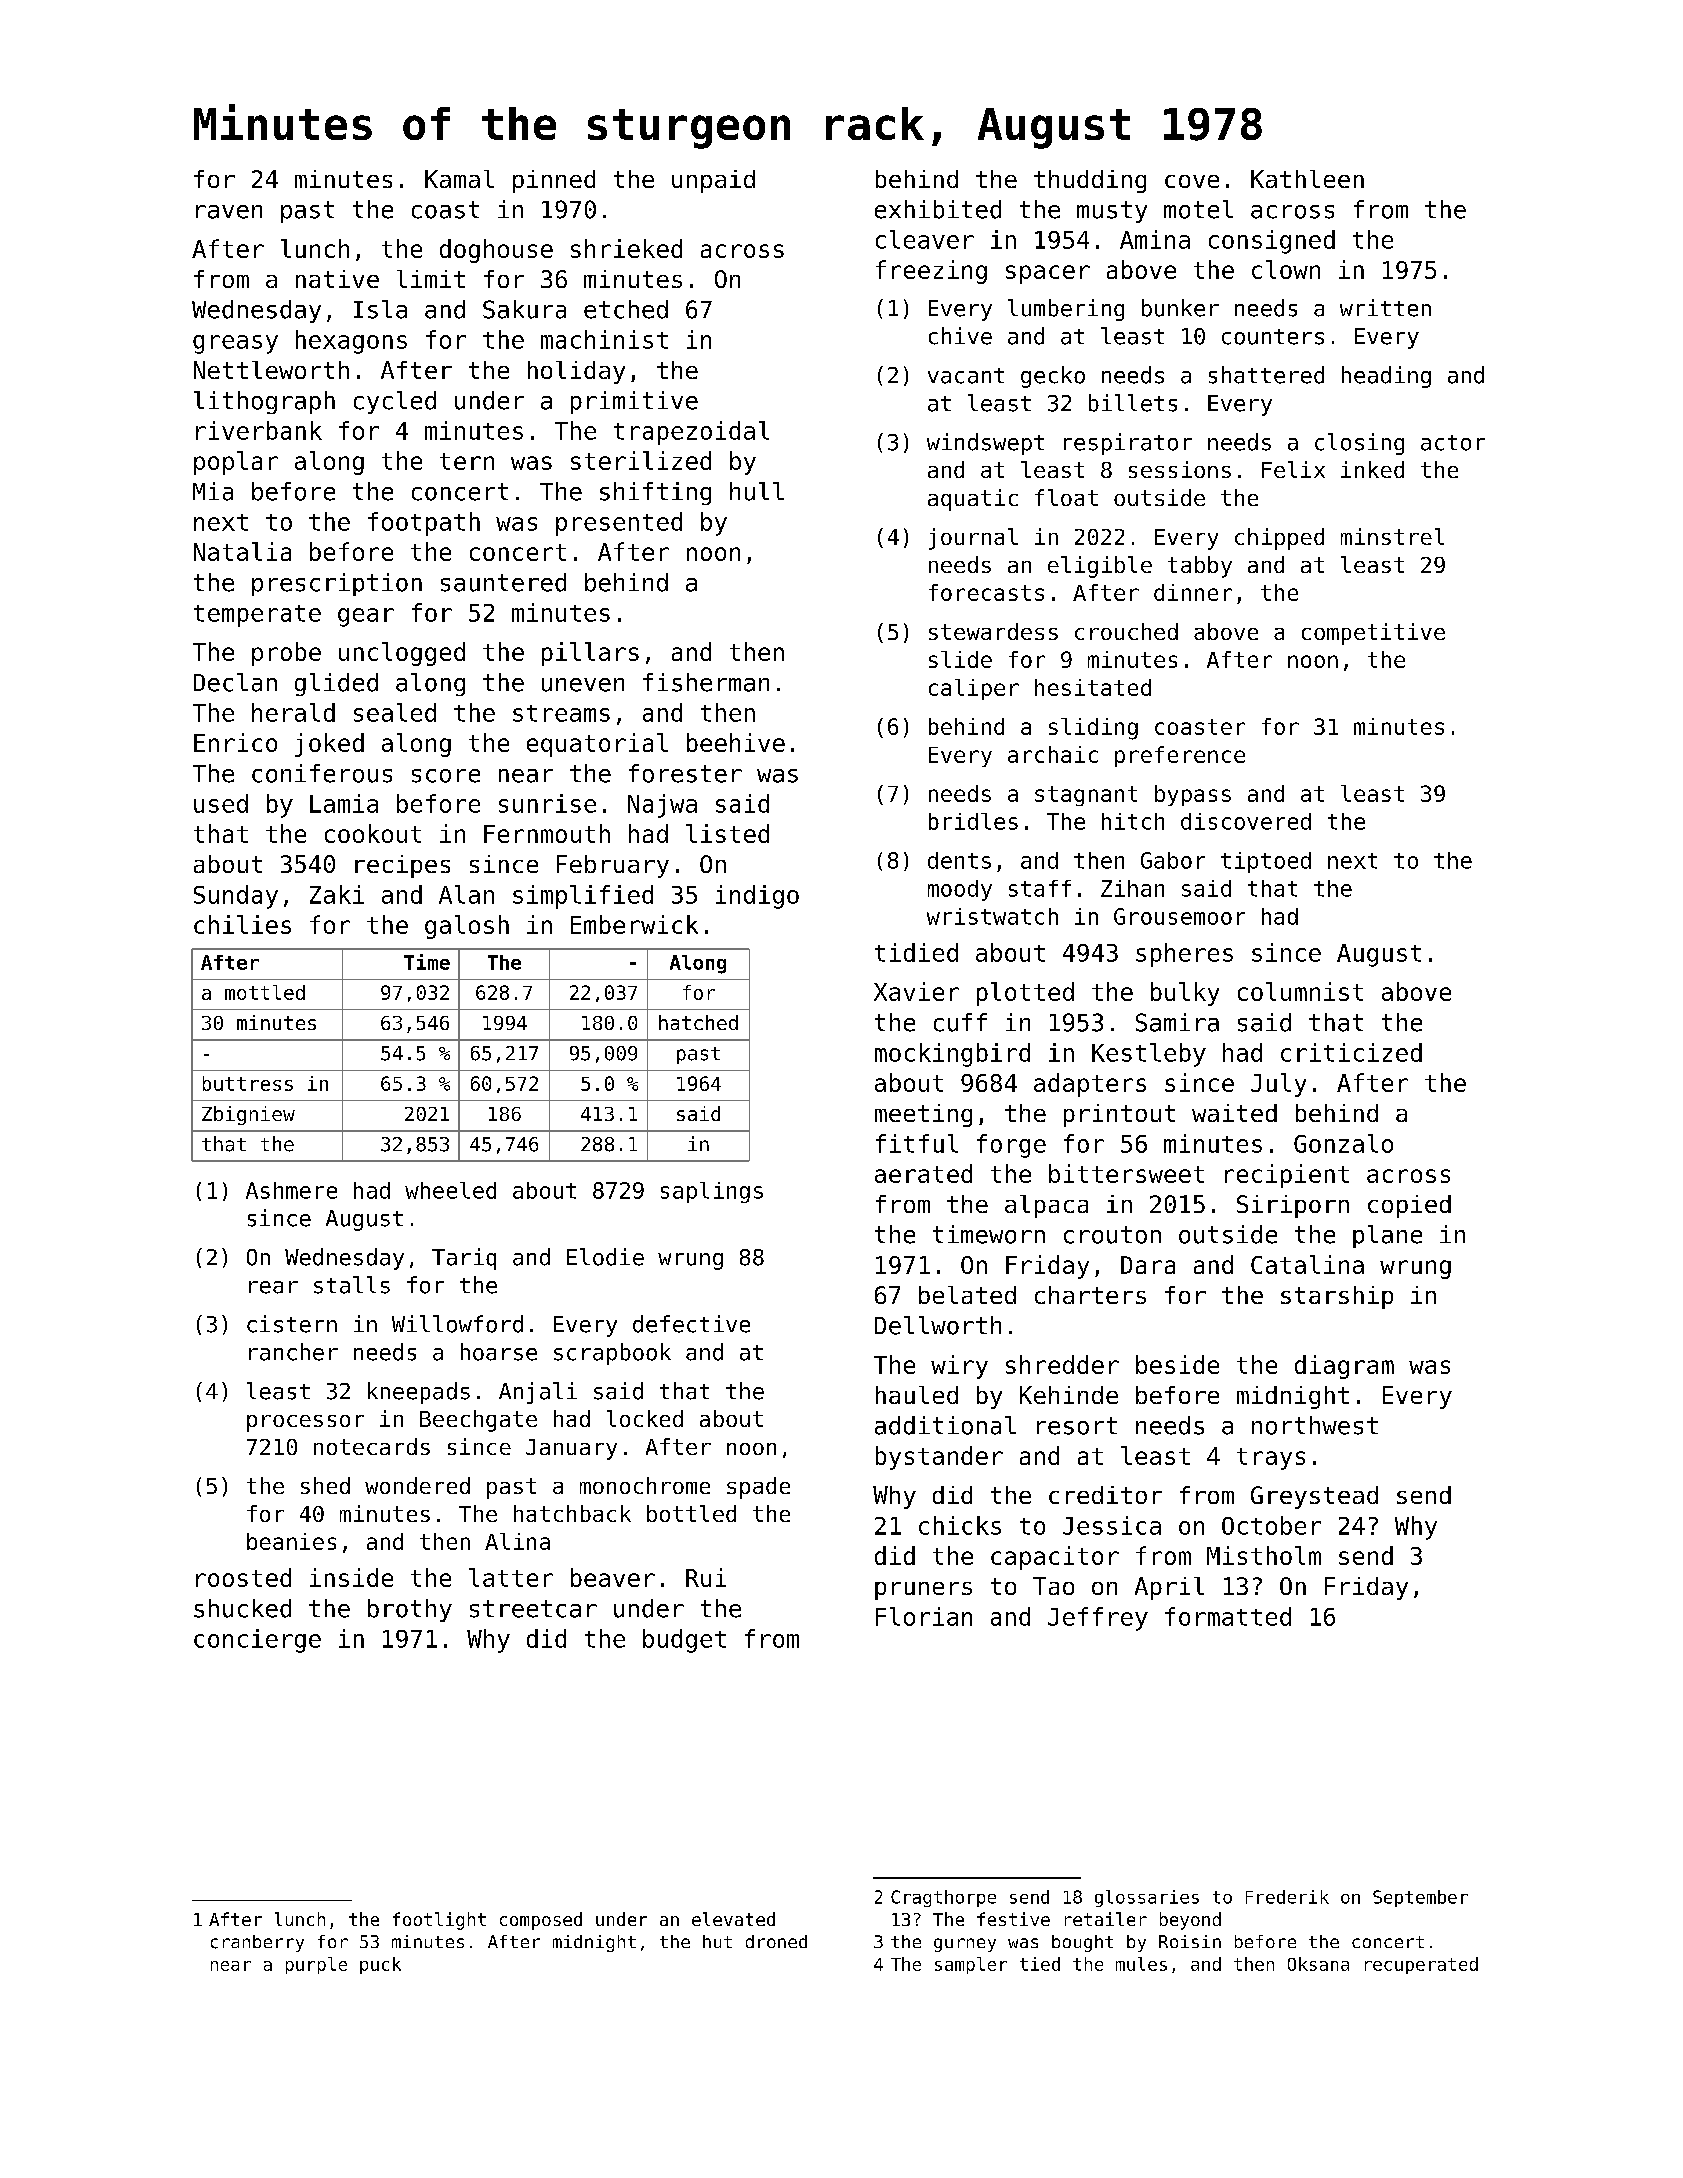 The height and width of the screenshot is (2178, 1683). What do you see at coordinates (291, 1541) in the screenshot?
I see `beanies` at bounding box center [291, 1541].
